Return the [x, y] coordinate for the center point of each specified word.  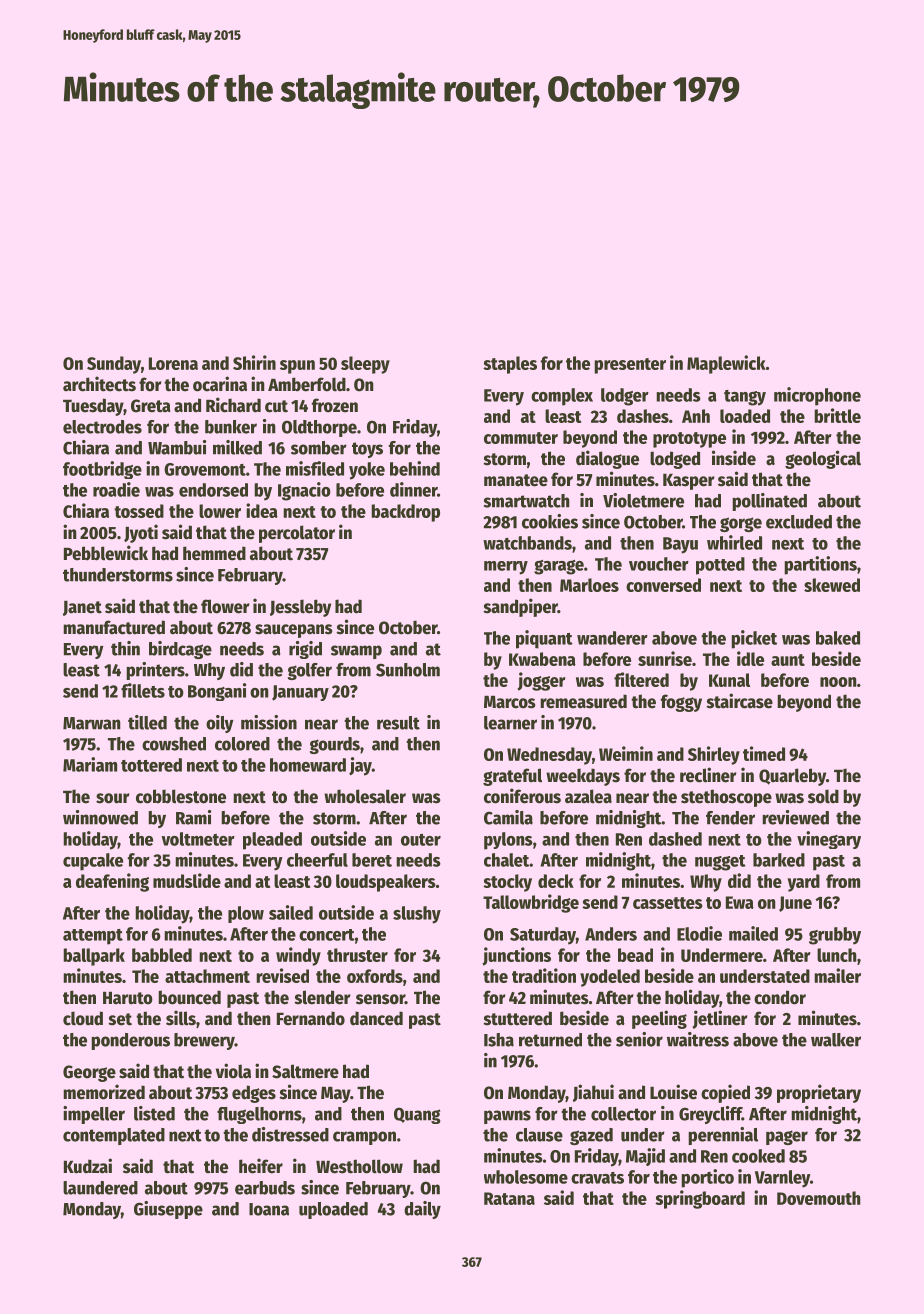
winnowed [100, 817]
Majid [645, 1157]
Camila [508, 817]
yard [804, 883]
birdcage [180, 650]
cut [276, 406]
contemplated [114, 1136]
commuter [521, 438]
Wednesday [549, 756]
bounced [189, 997]
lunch [837, 955]
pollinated [769, 502]
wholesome [526, 1177]
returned [550, 1040]
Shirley [714, 755]
